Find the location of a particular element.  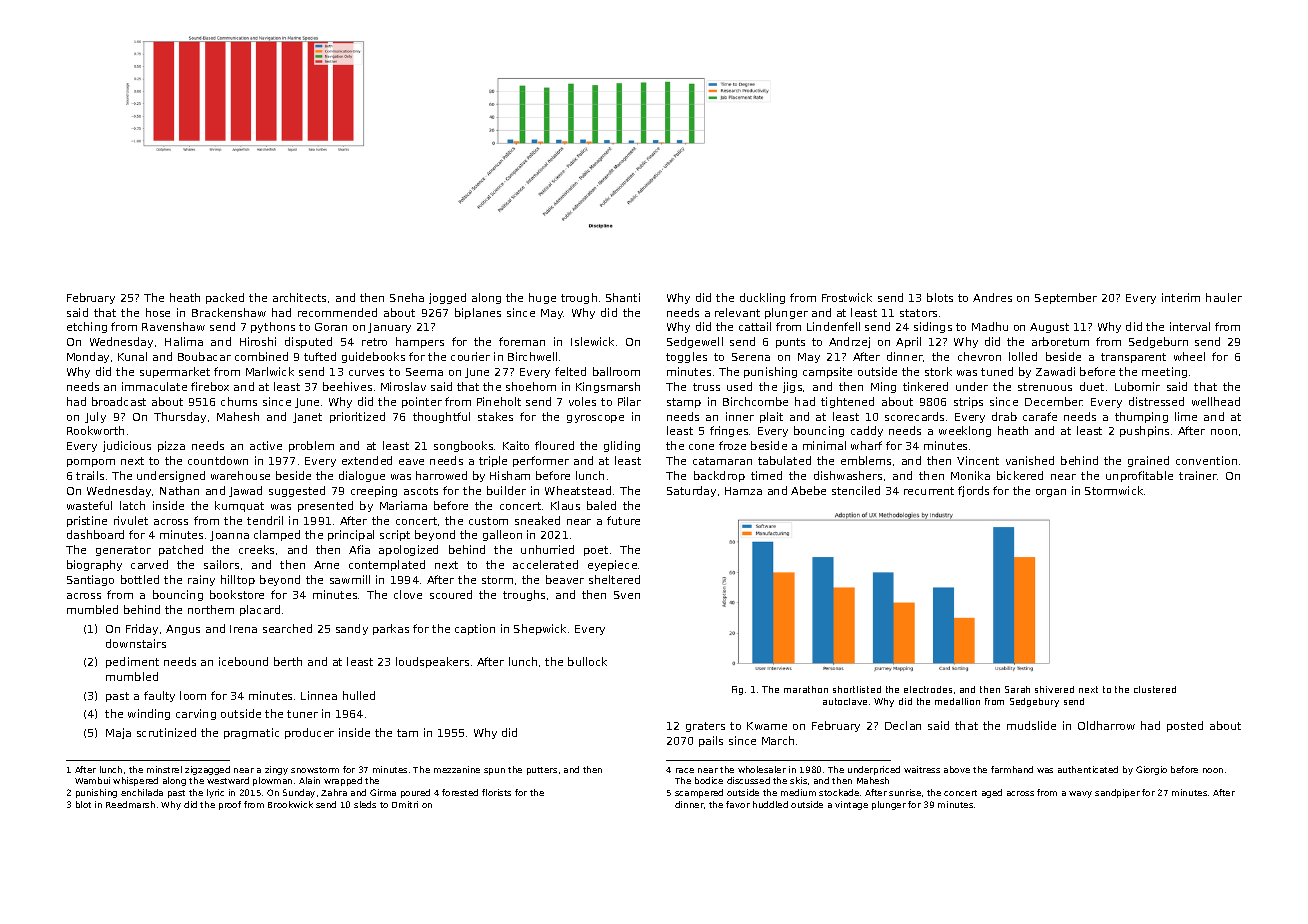

gyroscope is located at coordinates (595, 419).
